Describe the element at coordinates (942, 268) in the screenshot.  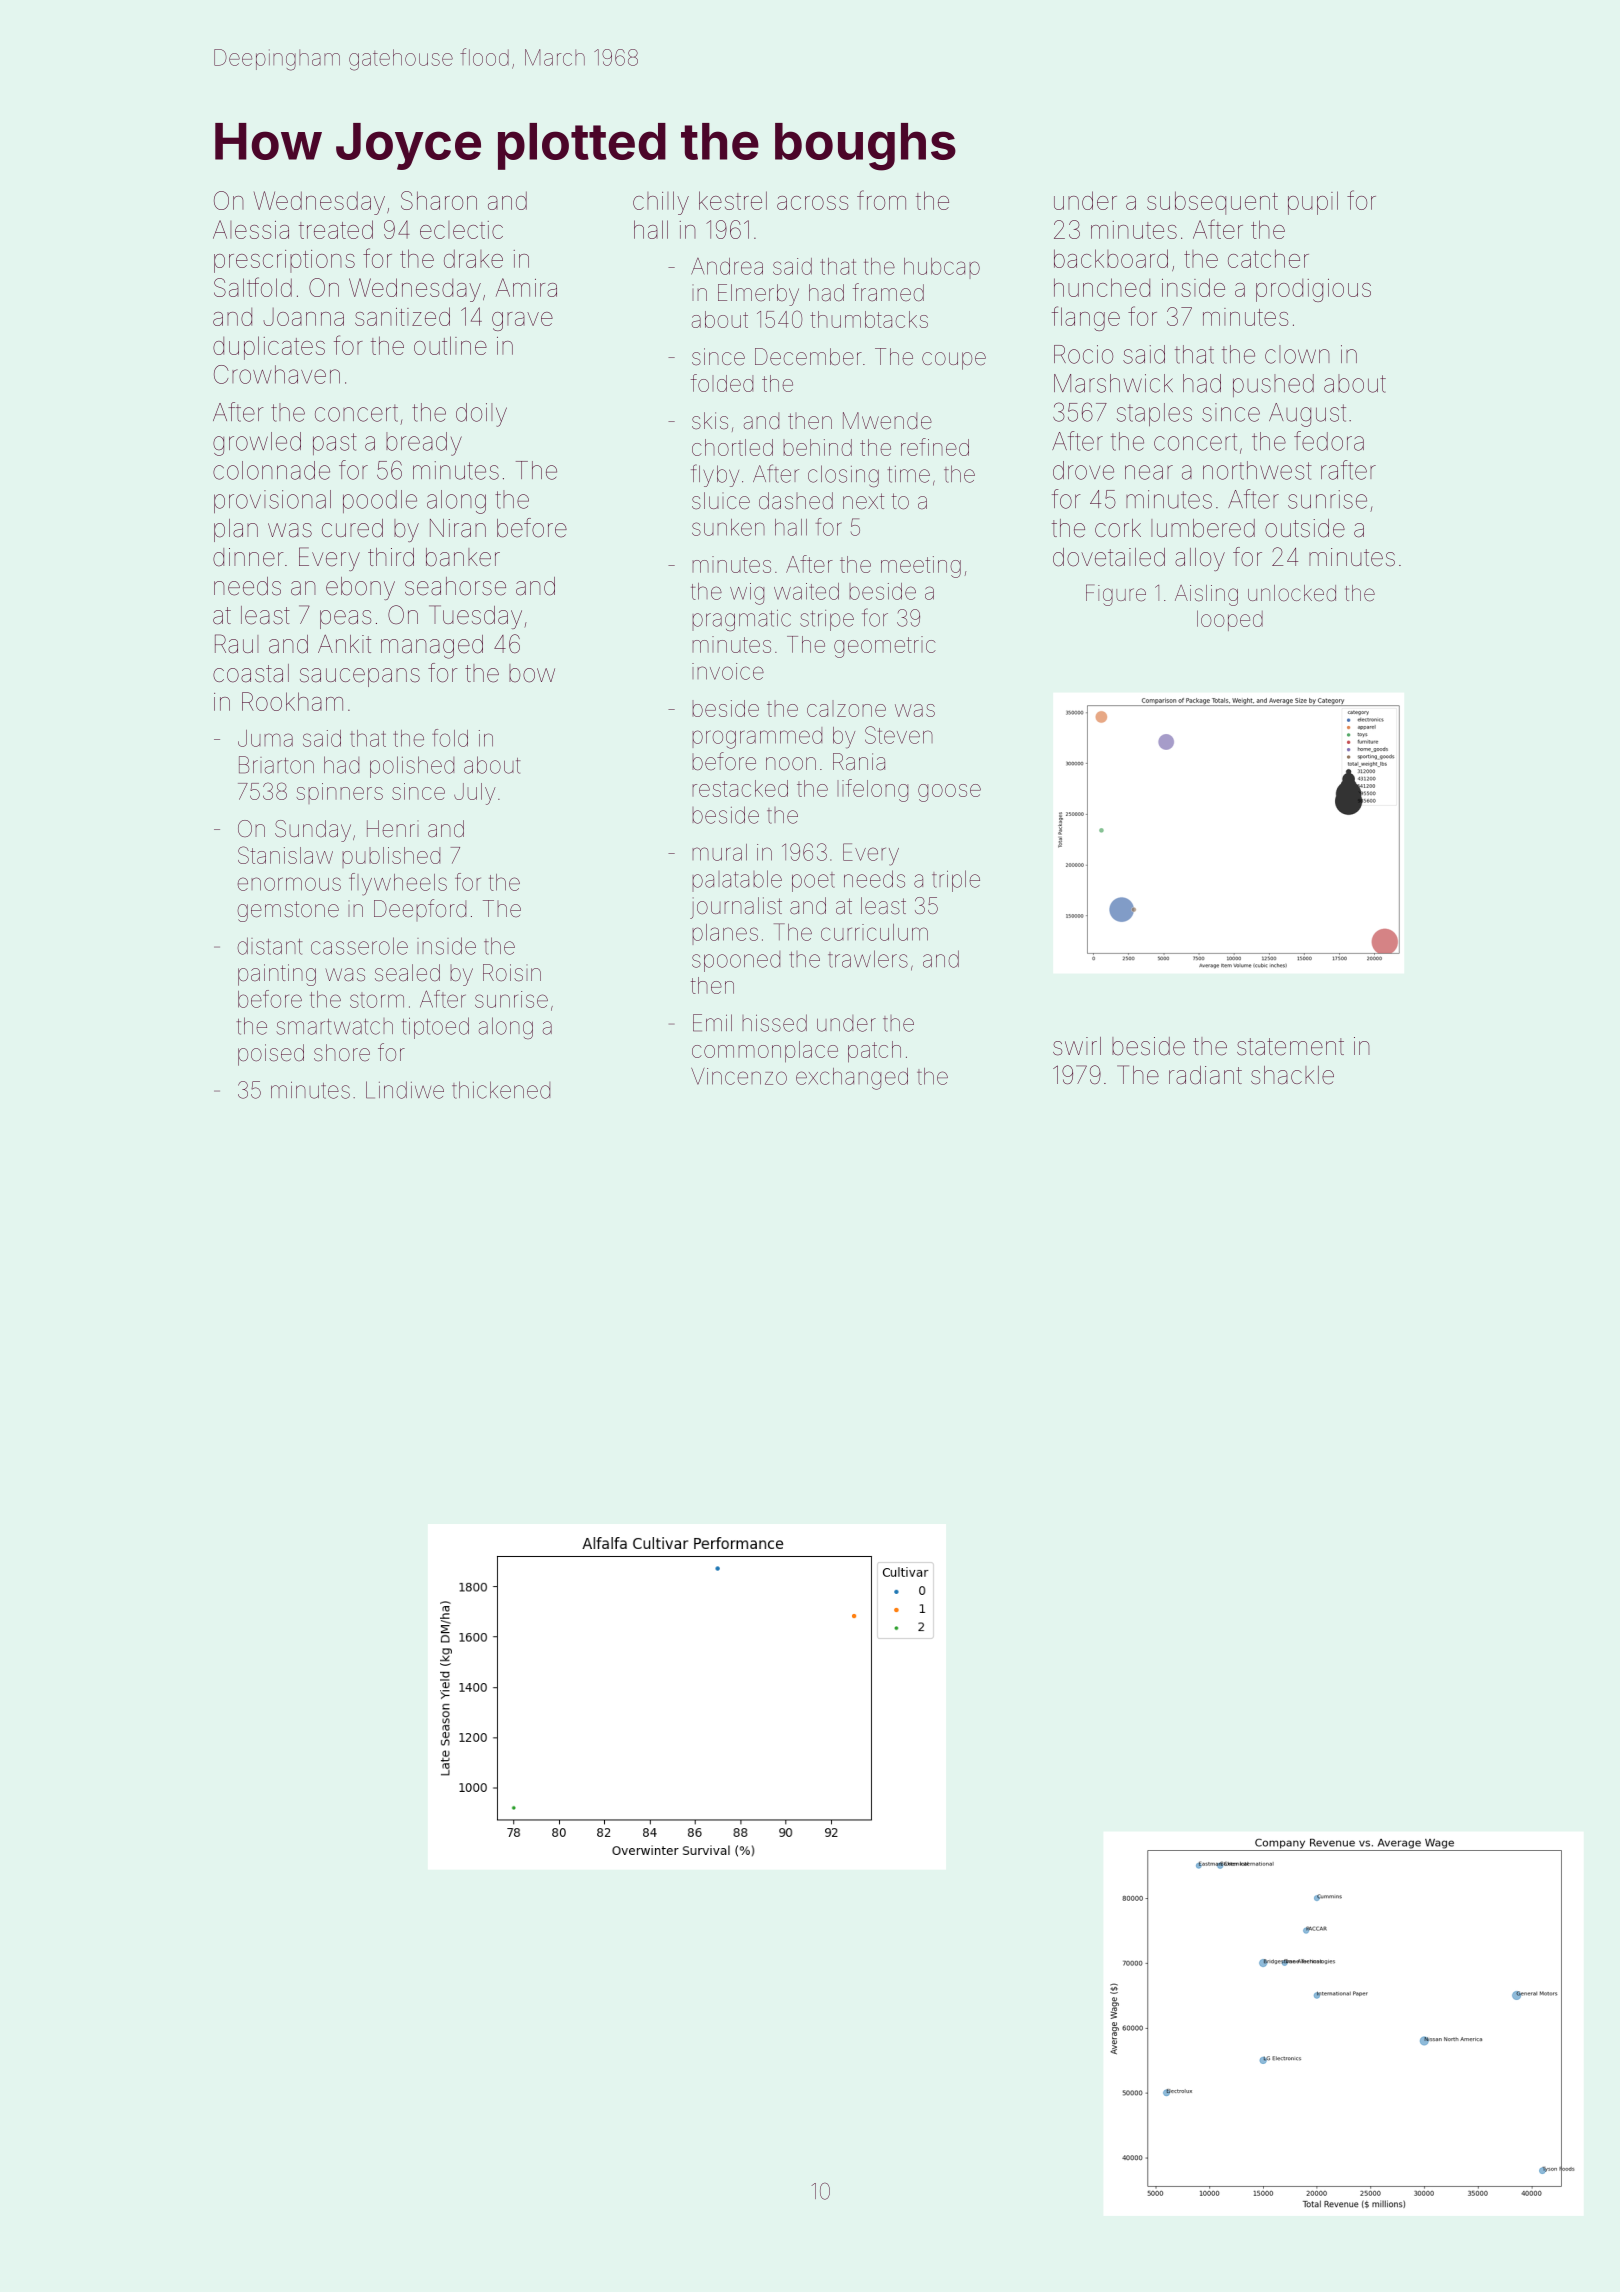
I see `hubcap` at that location.
